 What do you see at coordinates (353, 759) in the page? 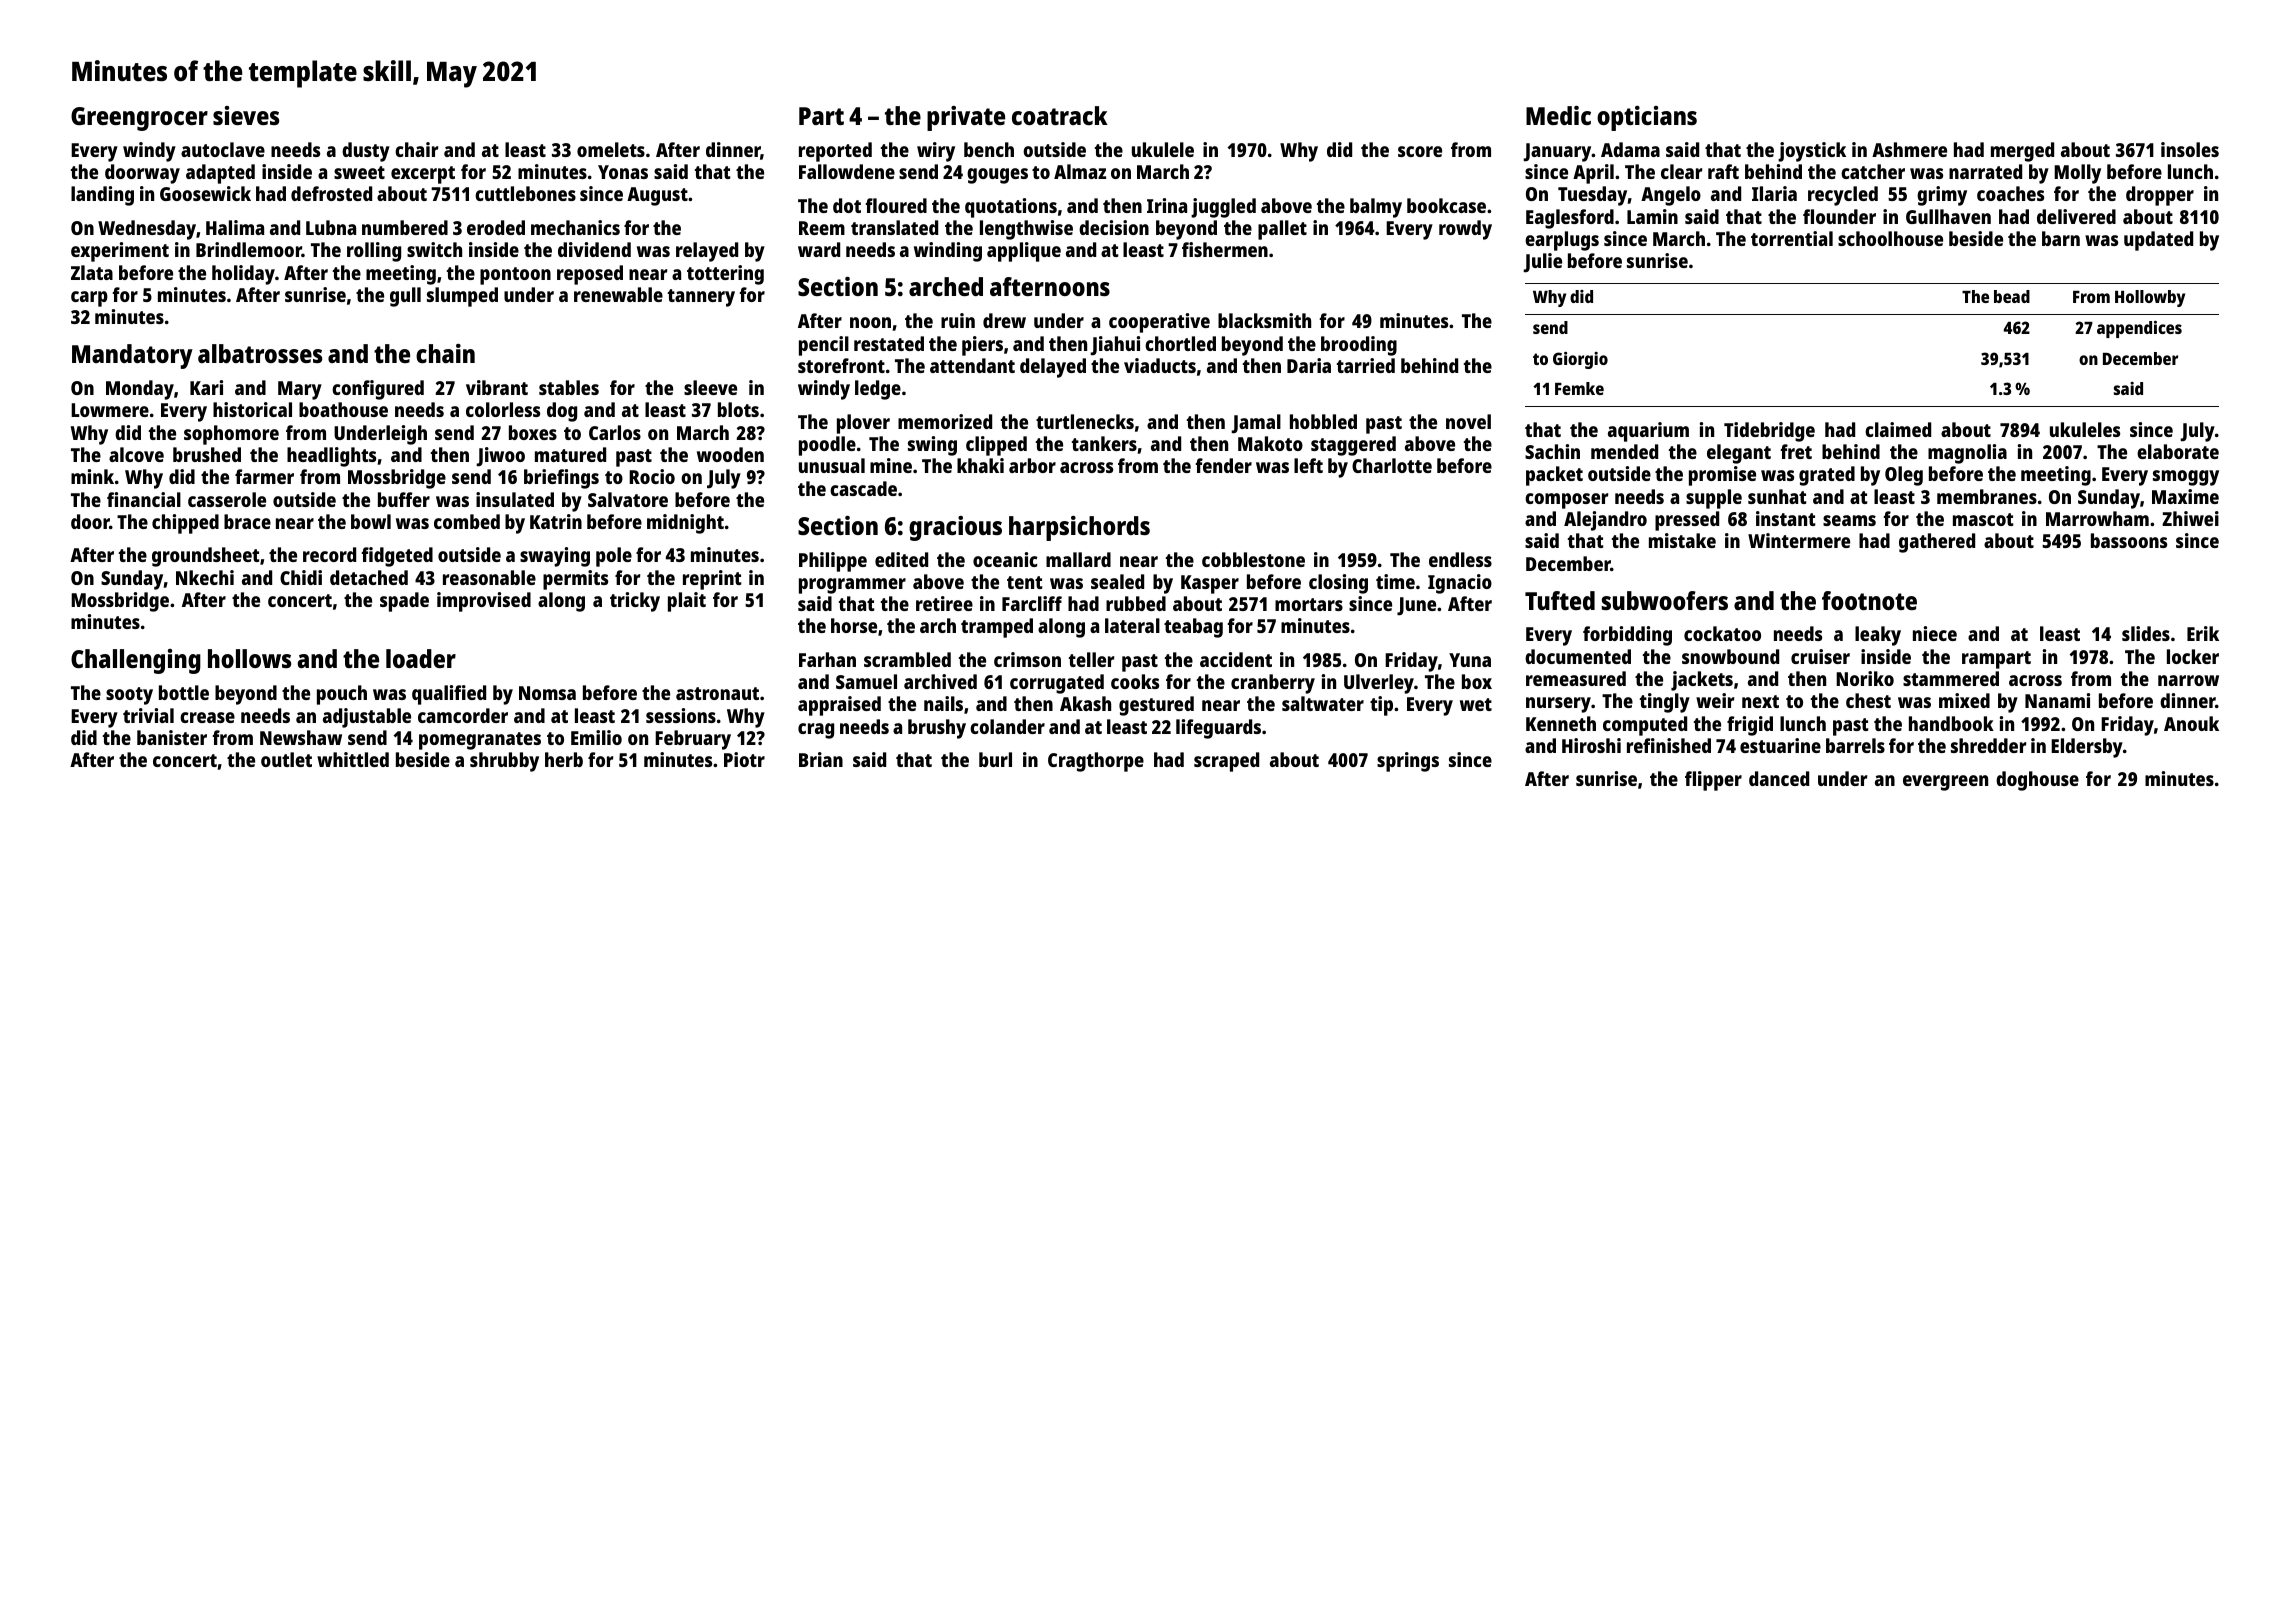
I see `whittled` at bounding box center [353, 759].
